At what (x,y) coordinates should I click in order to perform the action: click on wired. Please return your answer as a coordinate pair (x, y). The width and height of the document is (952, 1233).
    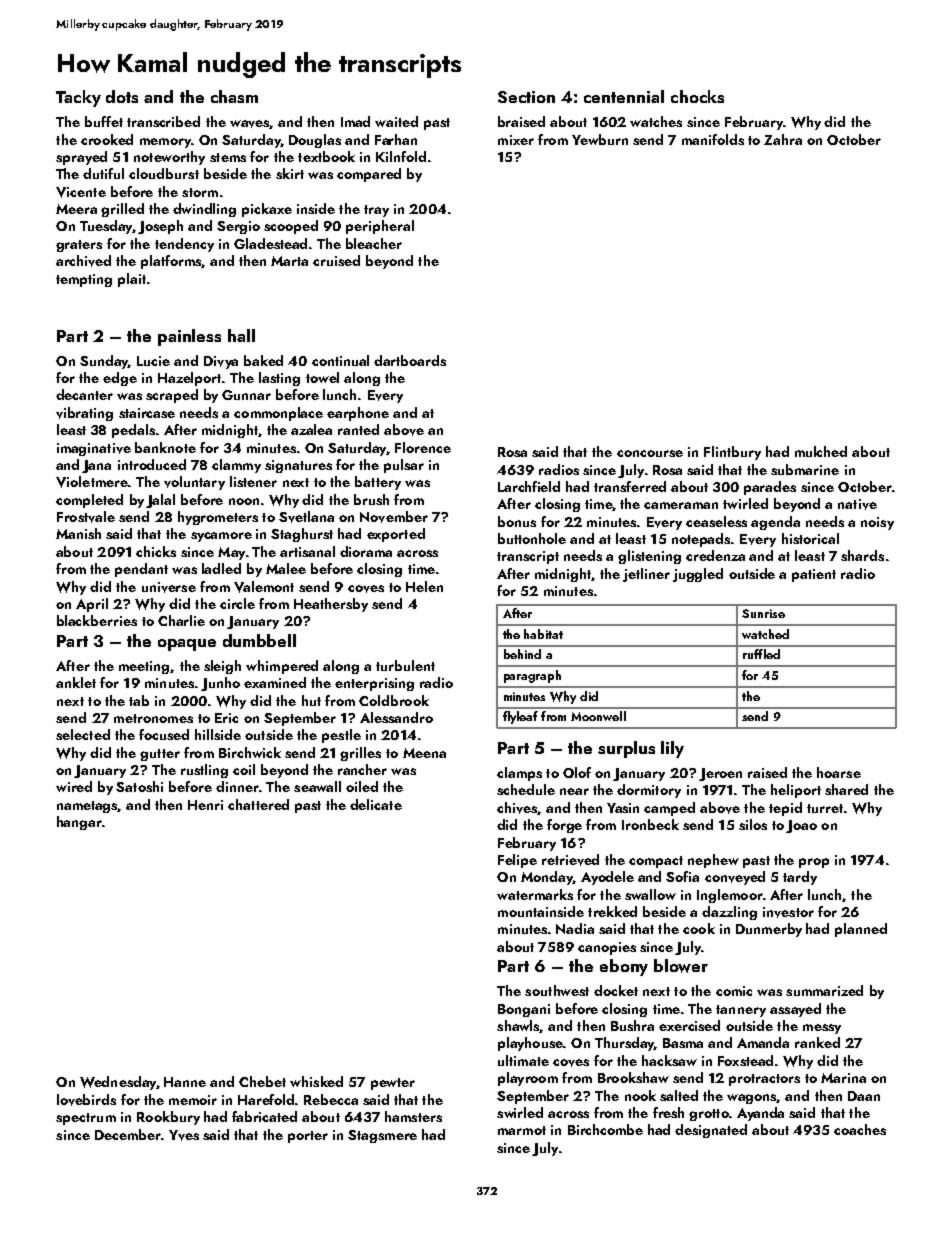
    Looking at the image, I should click on (74, 786).
